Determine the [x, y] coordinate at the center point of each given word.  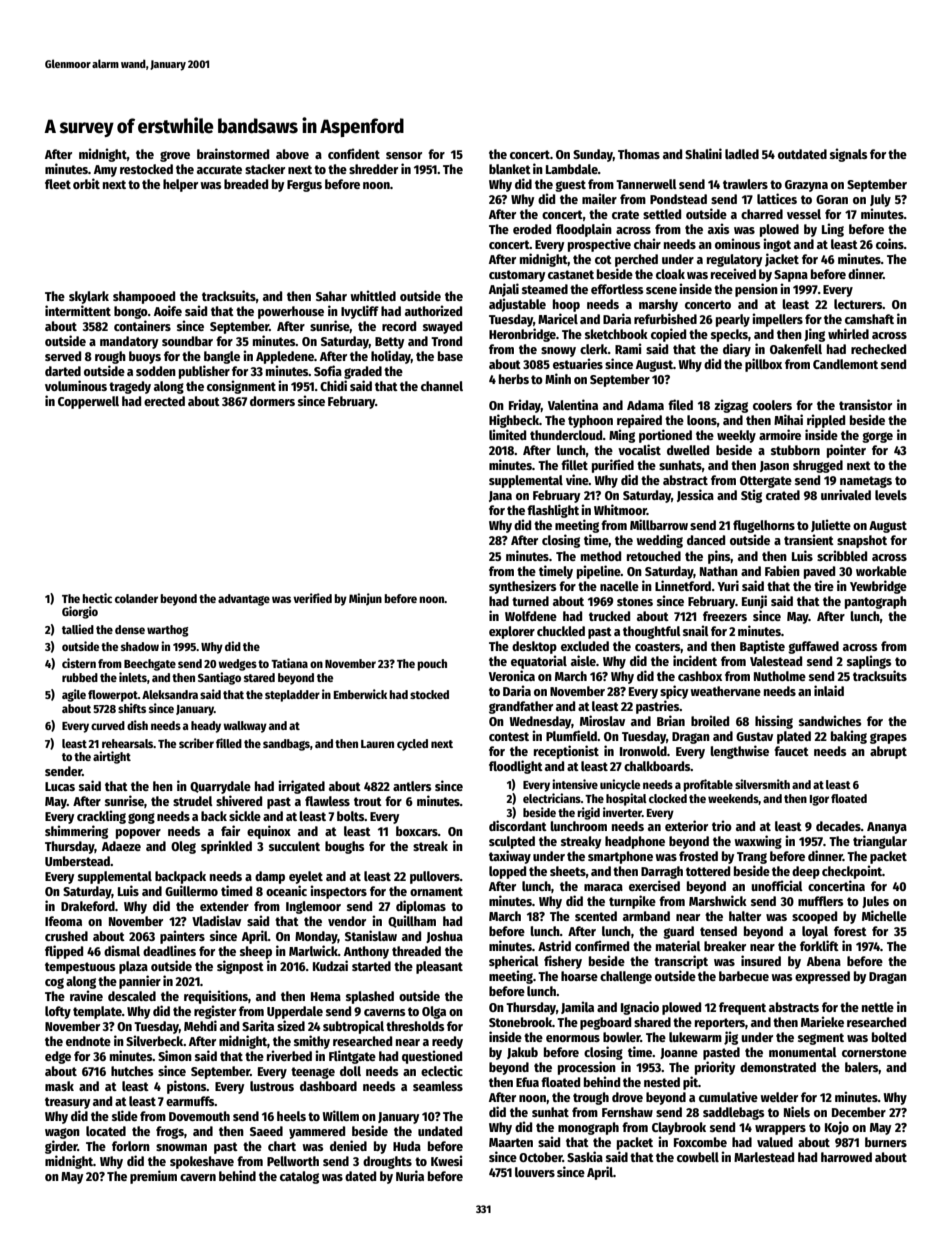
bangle [222, 357]
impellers [777, 320]
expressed [822, 977]
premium [153, 1177]
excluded [585, 646]
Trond [446, 341]
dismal [122, 950]
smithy [312, 1042]
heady [206, 727]
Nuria [410, 1175]
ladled [742, 154]
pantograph [876, 602]
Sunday [593, 155]
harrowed [846, 1157]
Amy [105, 171]
